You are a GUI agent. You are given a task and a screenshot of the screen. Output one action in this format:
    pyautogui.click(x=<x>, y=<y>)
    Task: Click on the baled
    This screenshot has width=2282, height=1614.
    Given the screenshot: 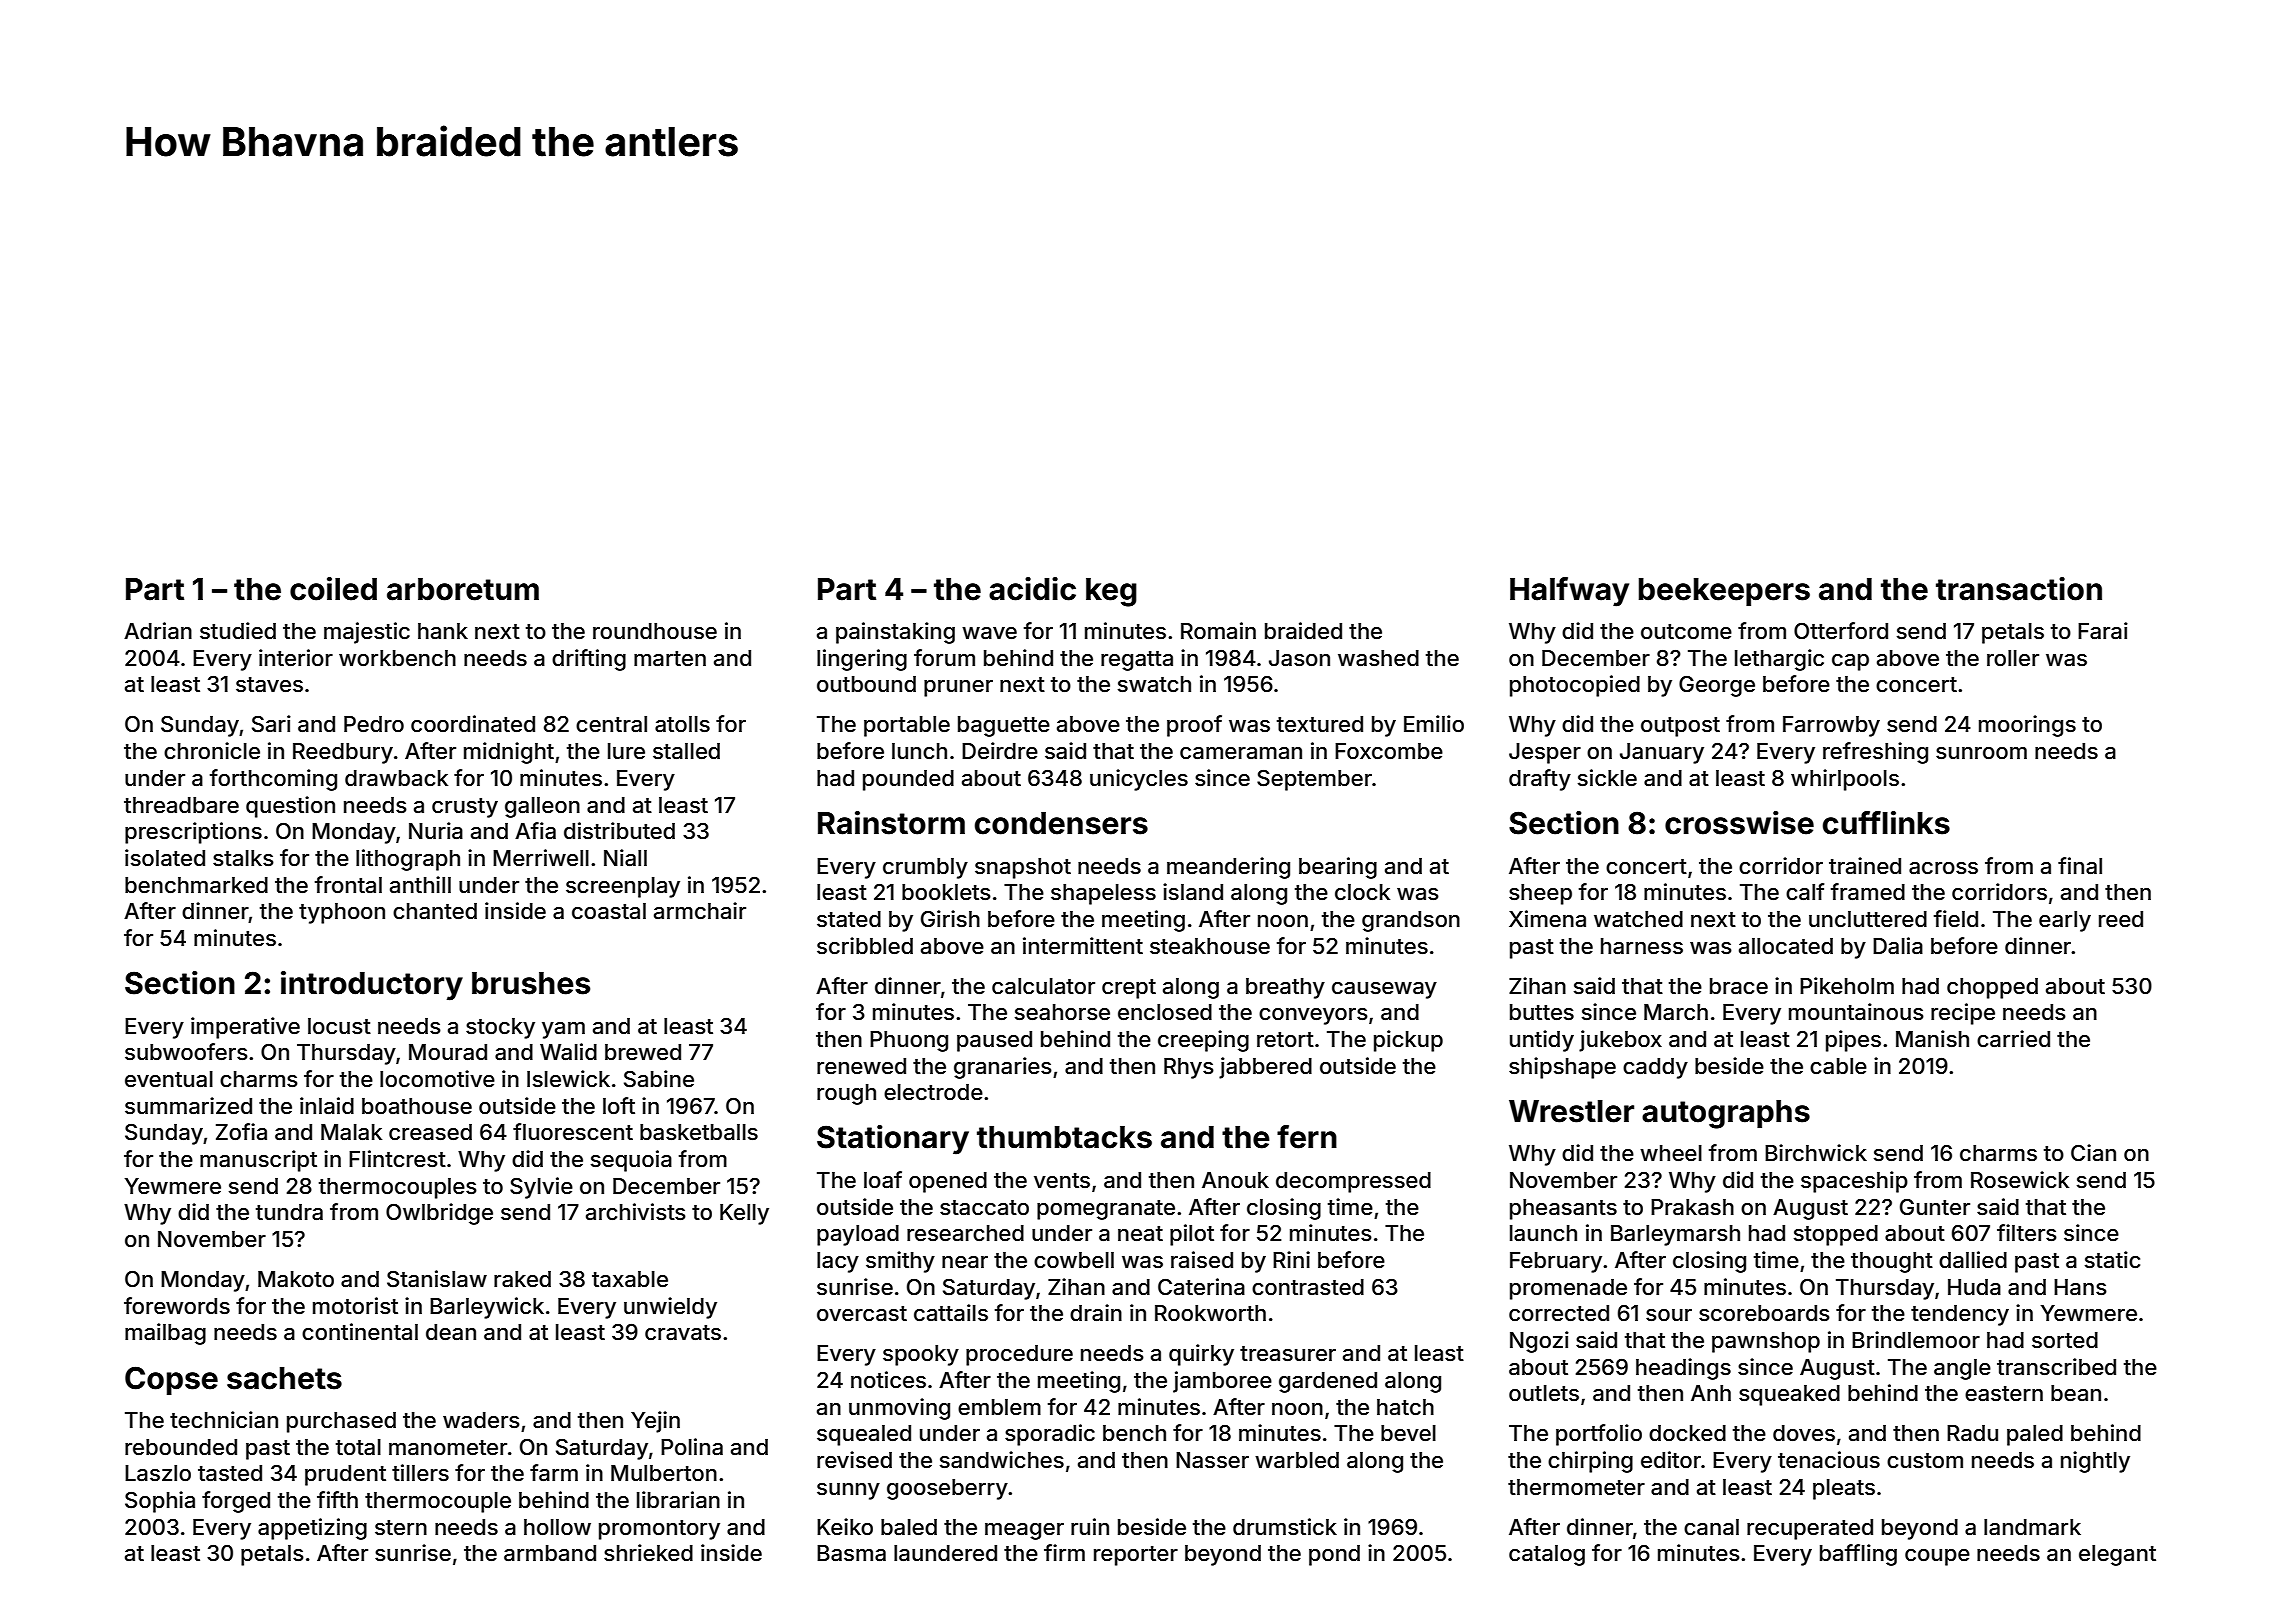 What is the action you would take?
    pyautogui.click(x=909, y=1527)
